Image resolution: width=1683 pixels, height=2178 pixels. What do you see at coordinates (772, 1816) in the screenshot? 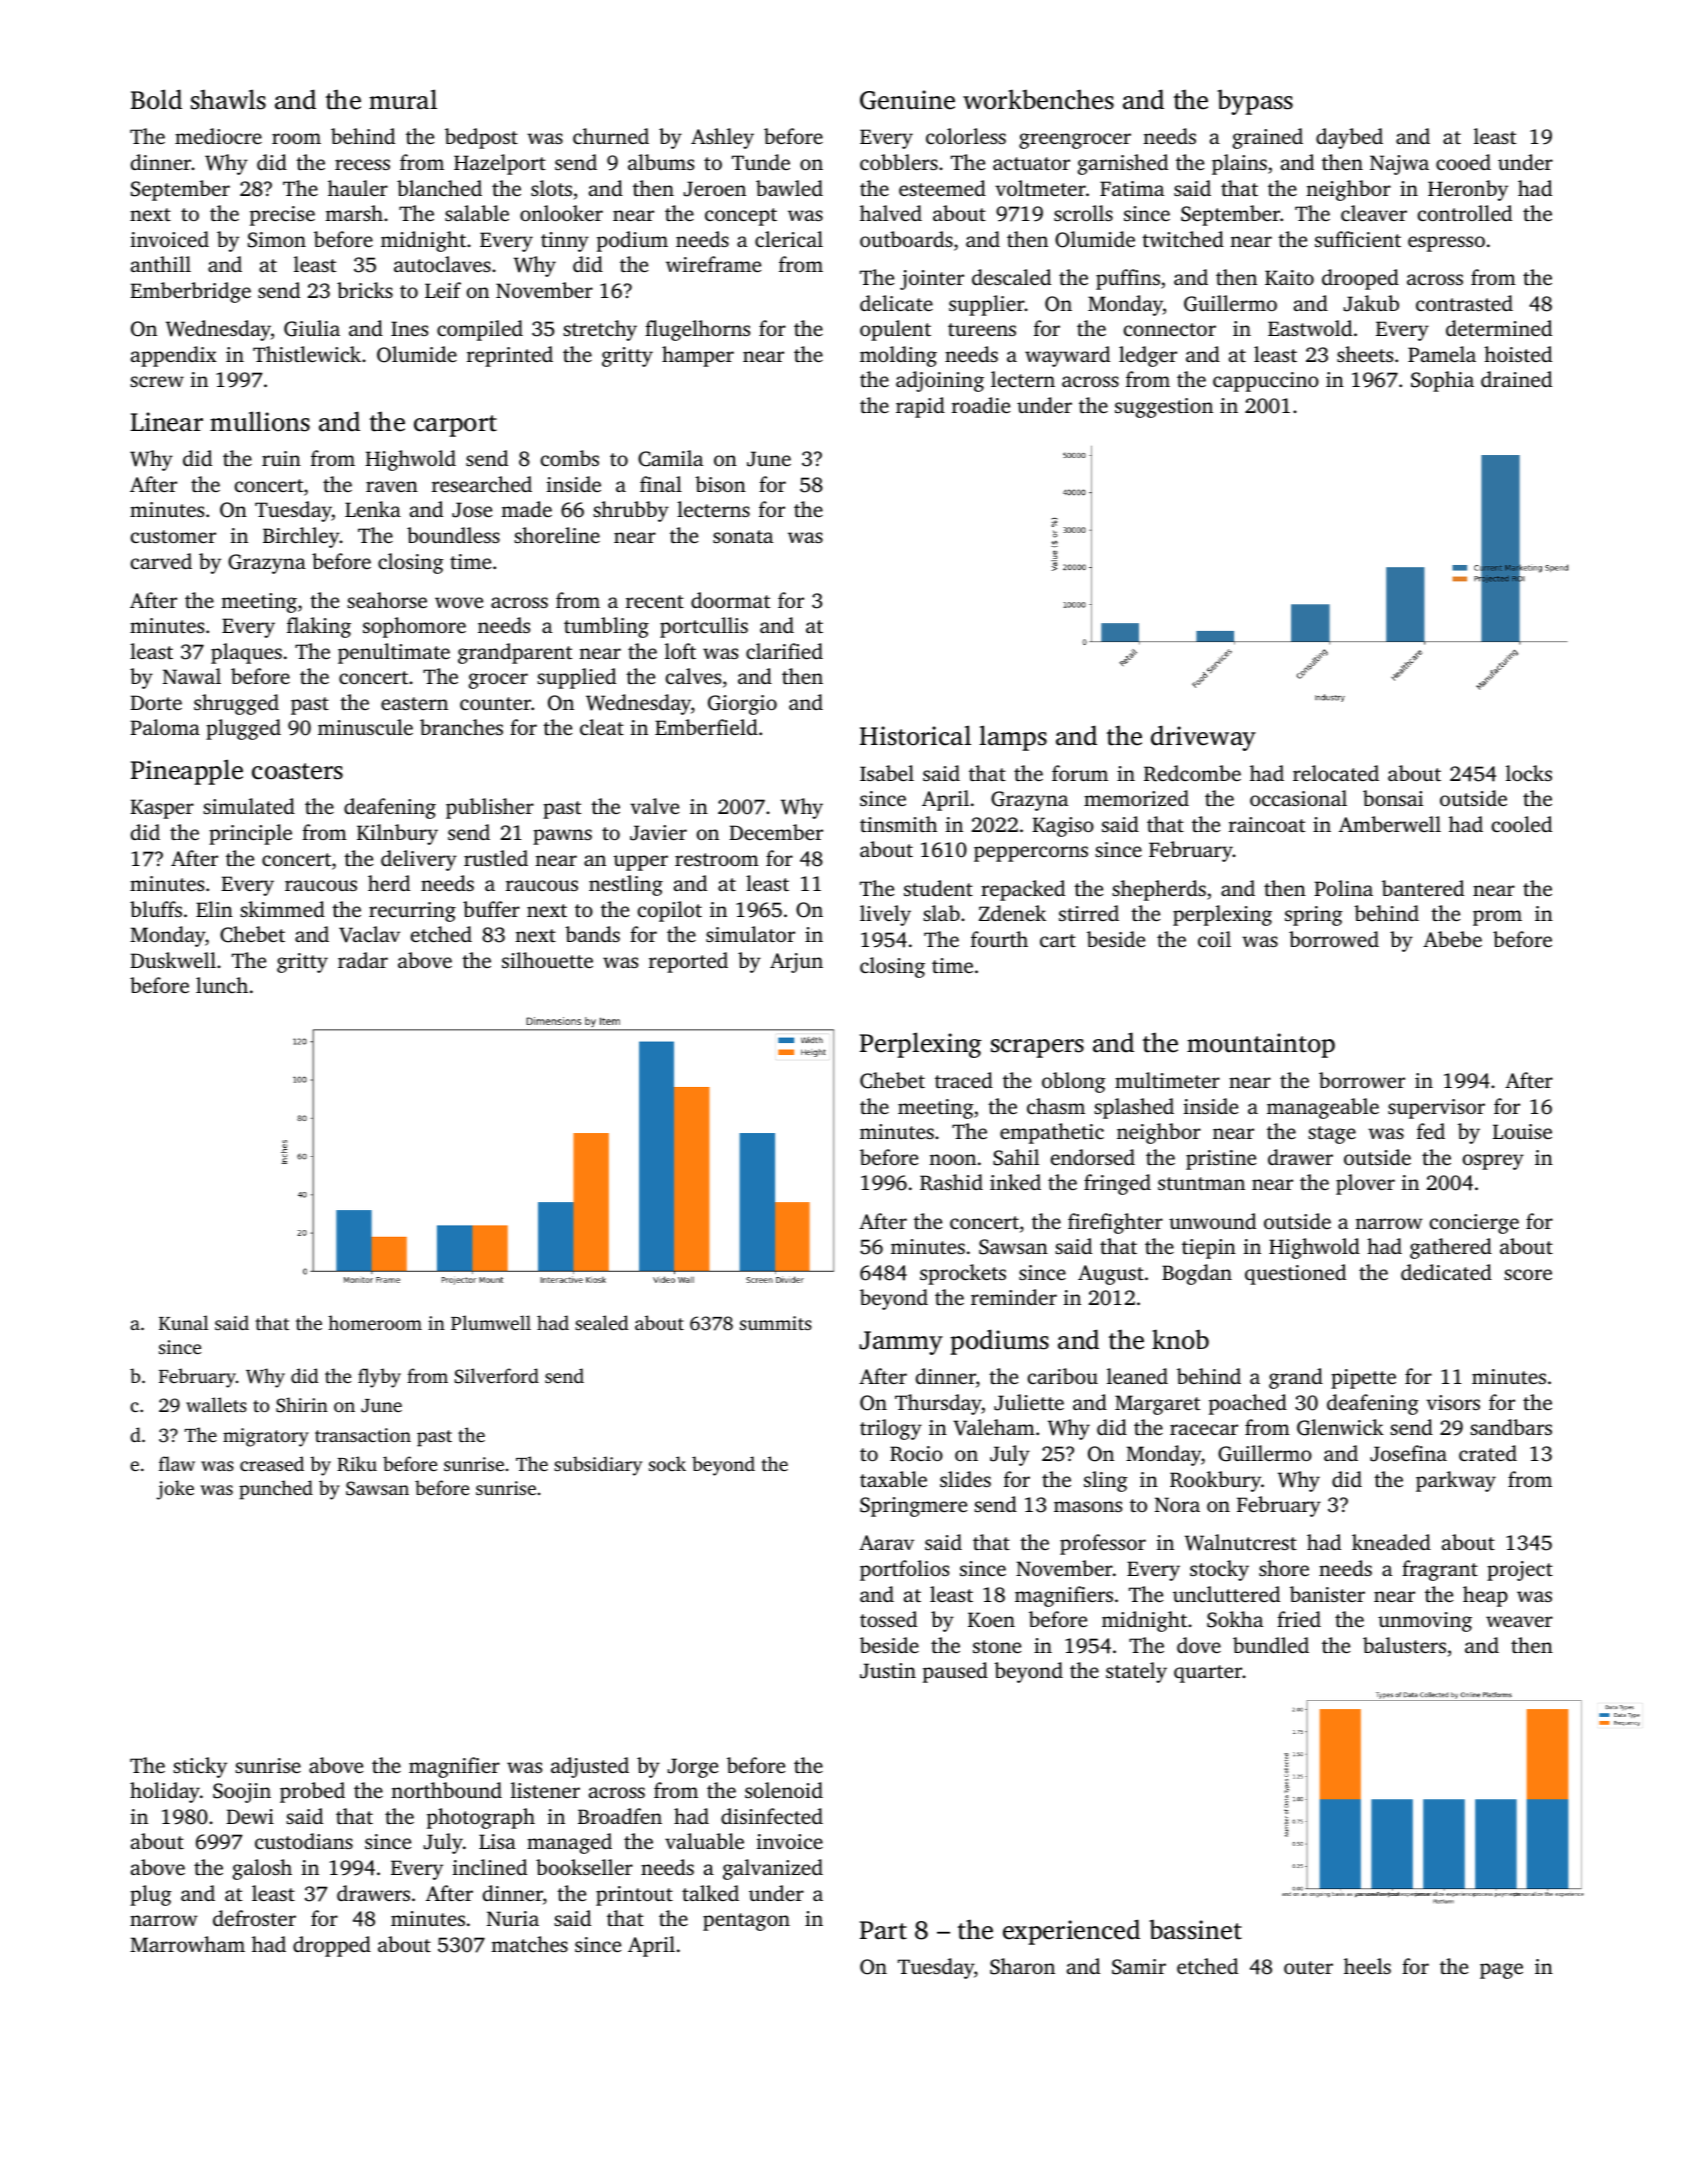
I see `disinfected` at bounding box center [772, 1816].
